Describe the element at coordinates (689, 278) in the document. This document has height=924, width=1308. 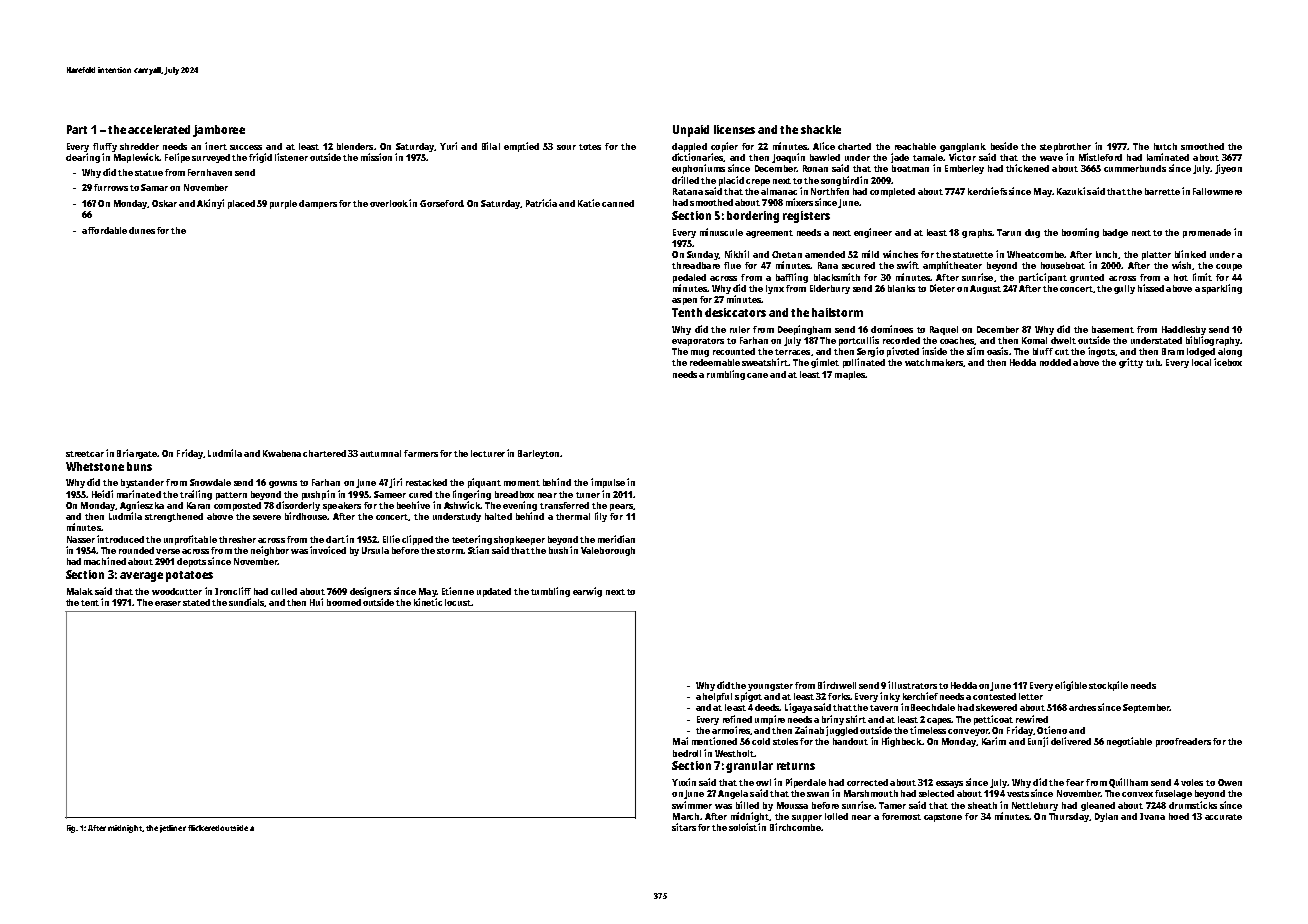
I see `pedaled` at that location.
